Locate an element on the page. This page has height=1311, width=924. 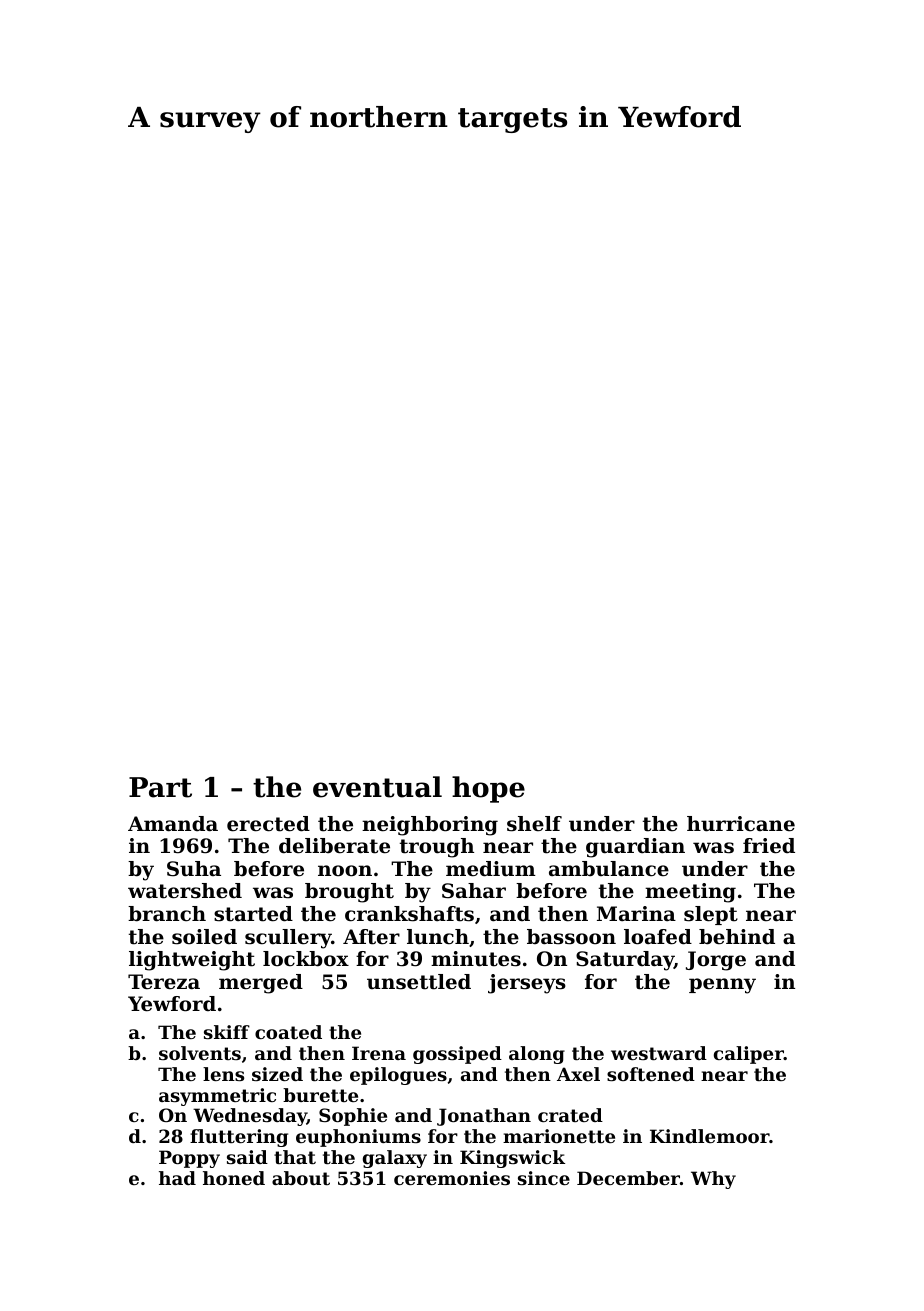
about is located at coordinates (301, 1178).
